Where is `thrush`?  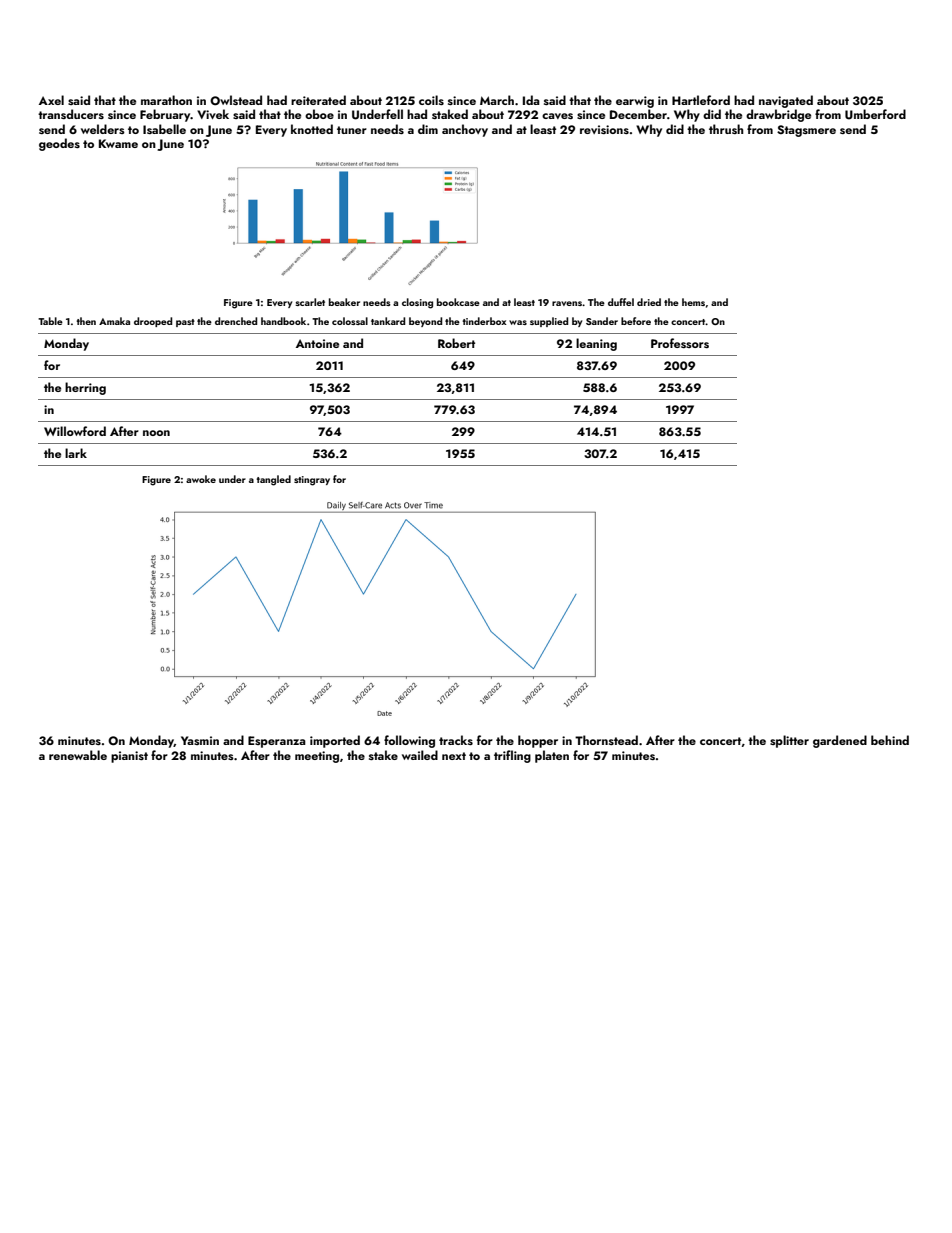 thrush is located at coordinates (726, 129).
